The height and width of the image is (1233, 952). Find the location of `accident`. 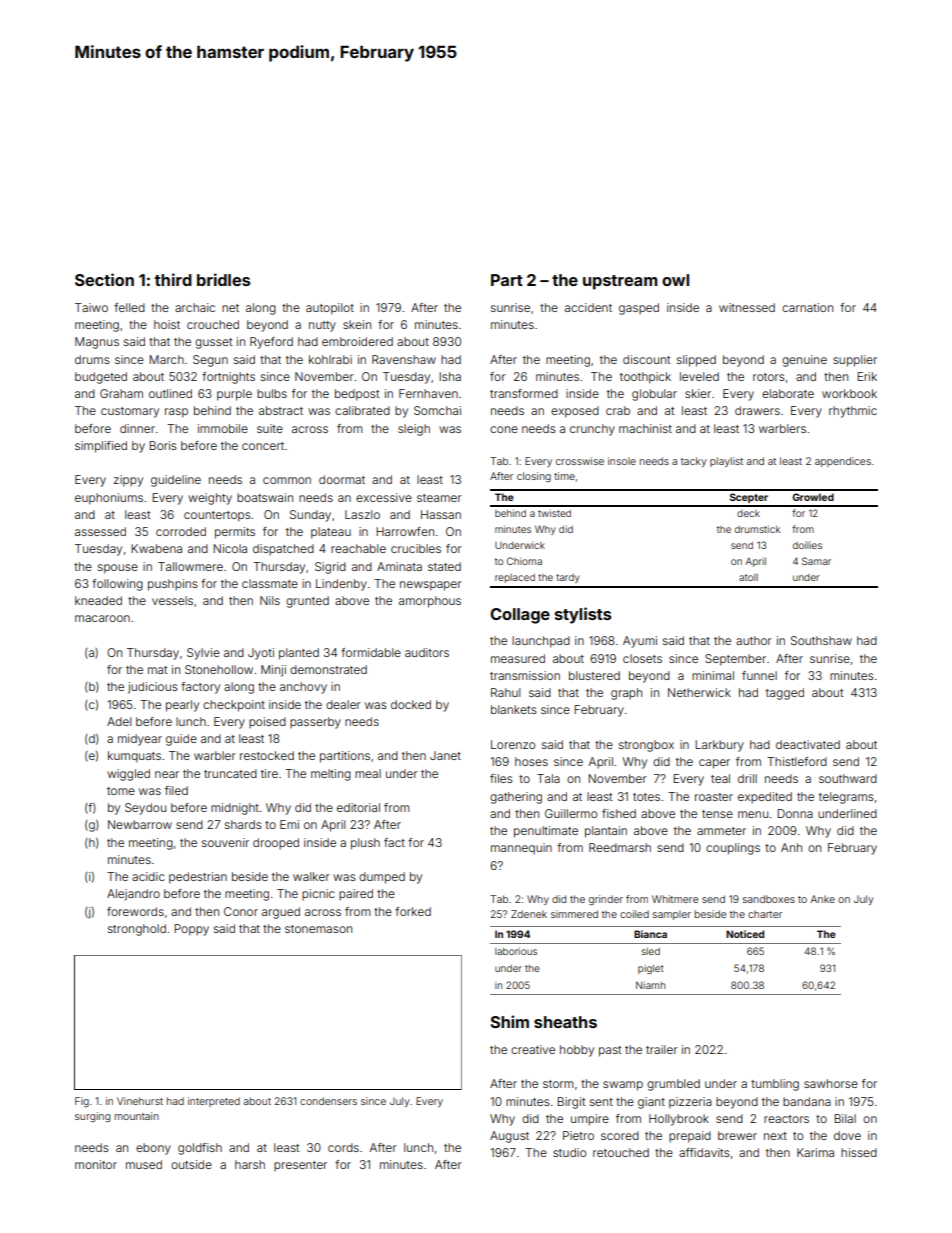

accident is located at coordinates (588, 307).
